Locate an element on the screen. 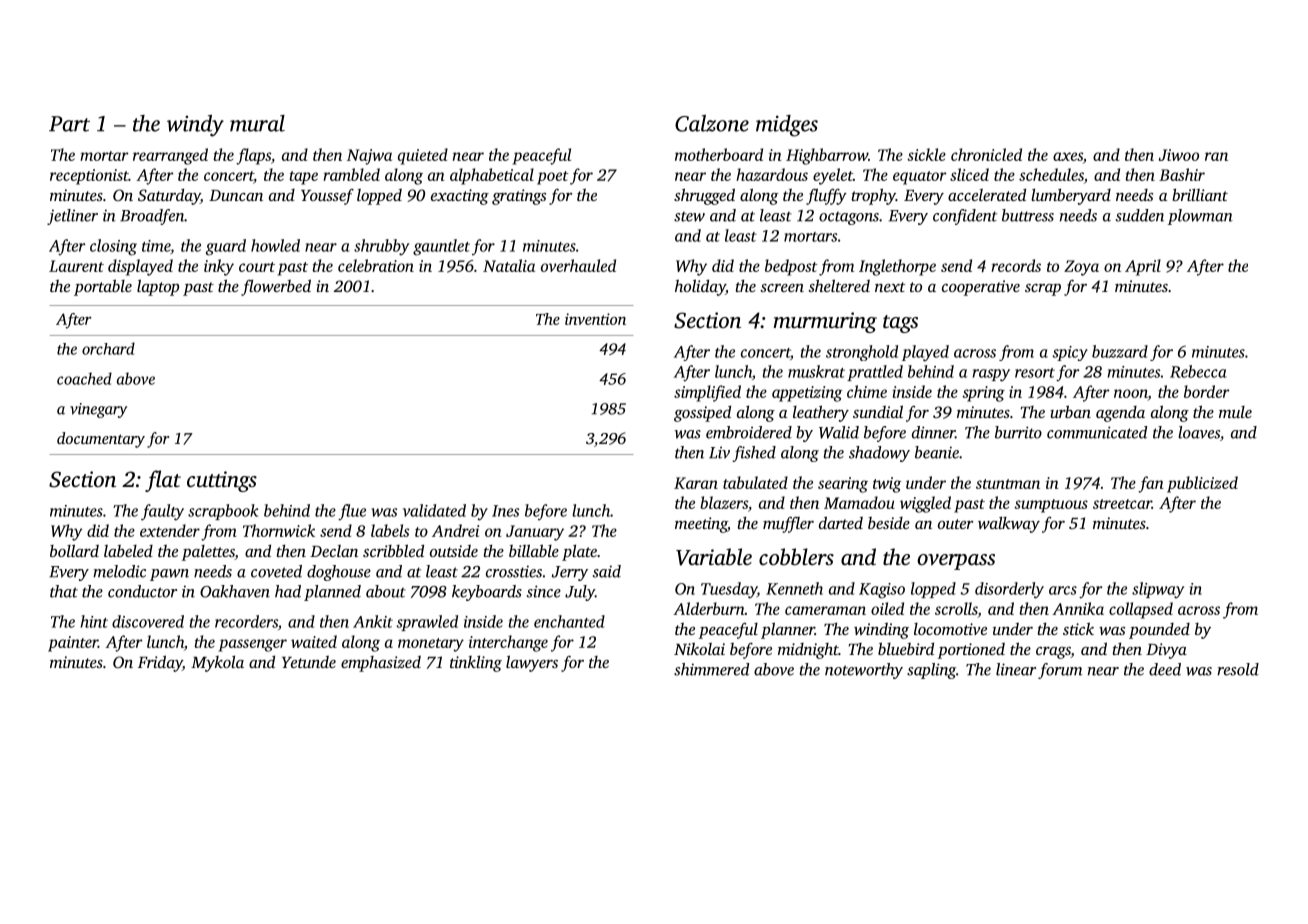 The width and height of the screenshot is (1308, 924). tags is located at coordinates (900, 324).
